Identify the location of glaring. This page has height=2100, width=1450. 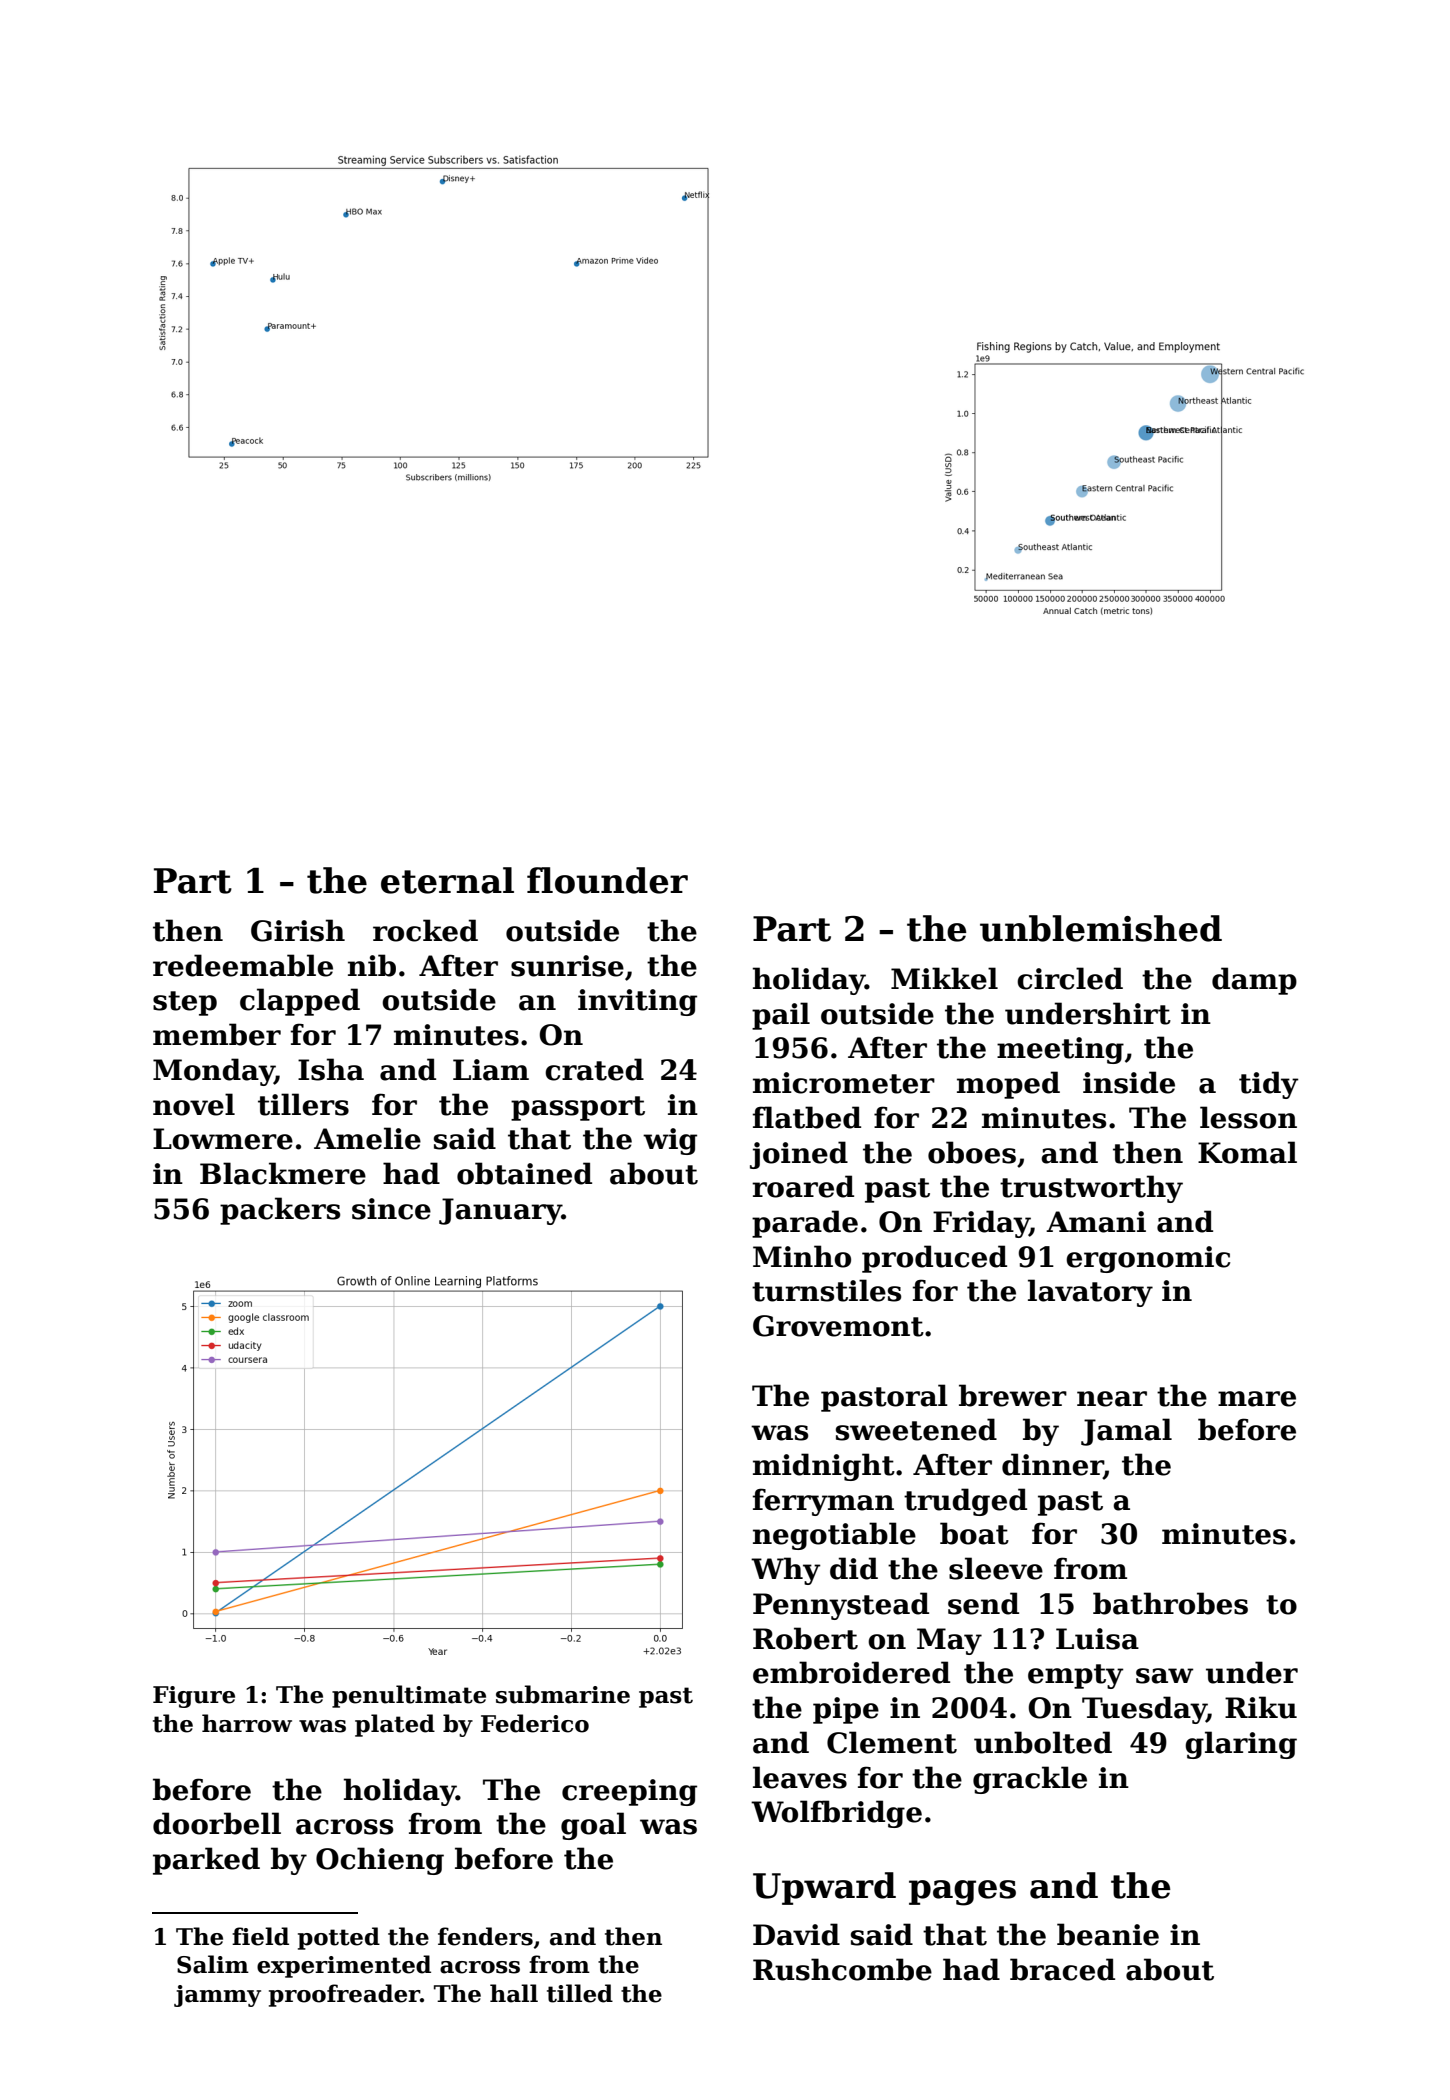
(1241, 1745).
